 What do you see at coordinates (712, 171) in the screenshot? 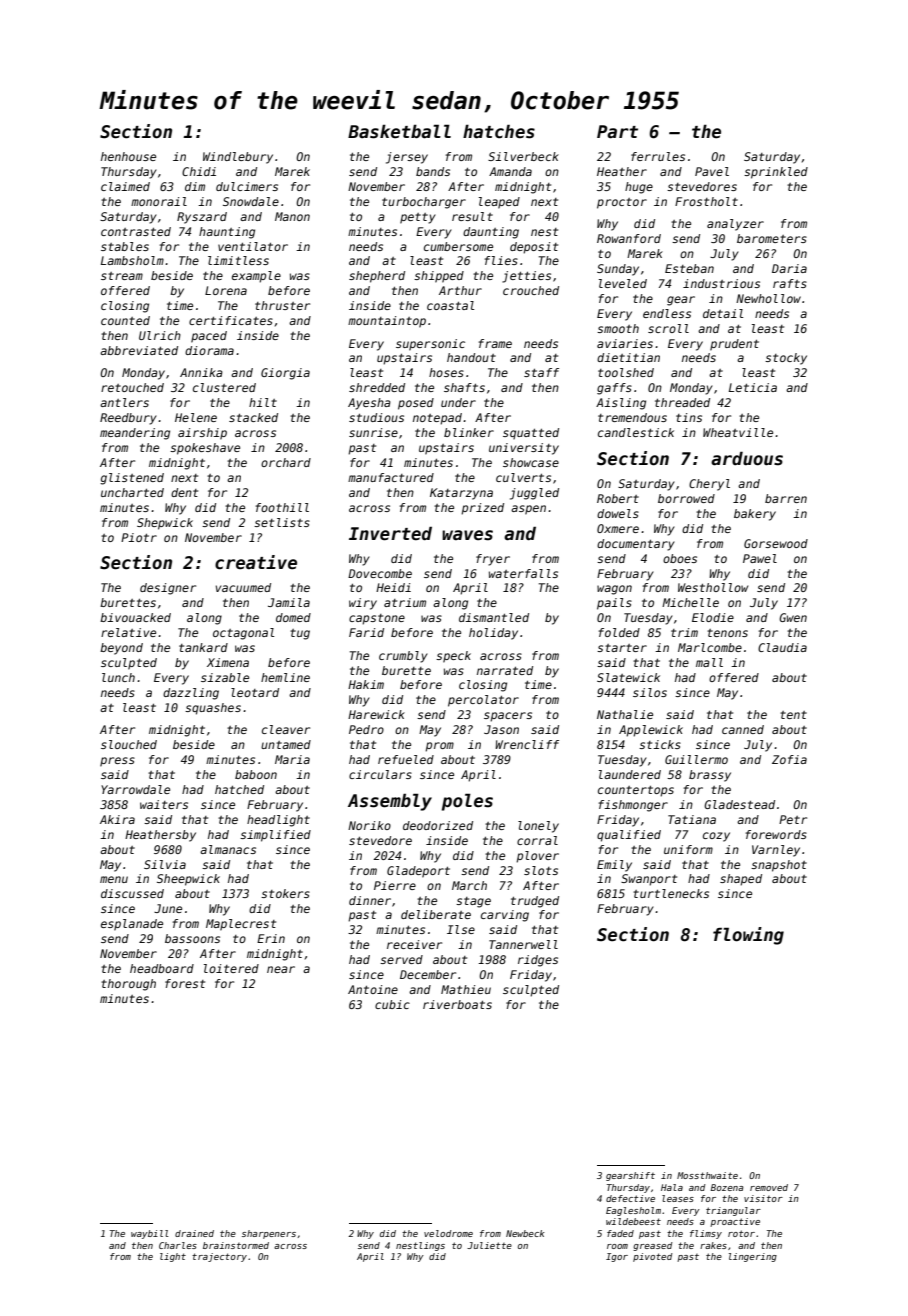
I see `Pavel` at bounding box center [712, 171].
